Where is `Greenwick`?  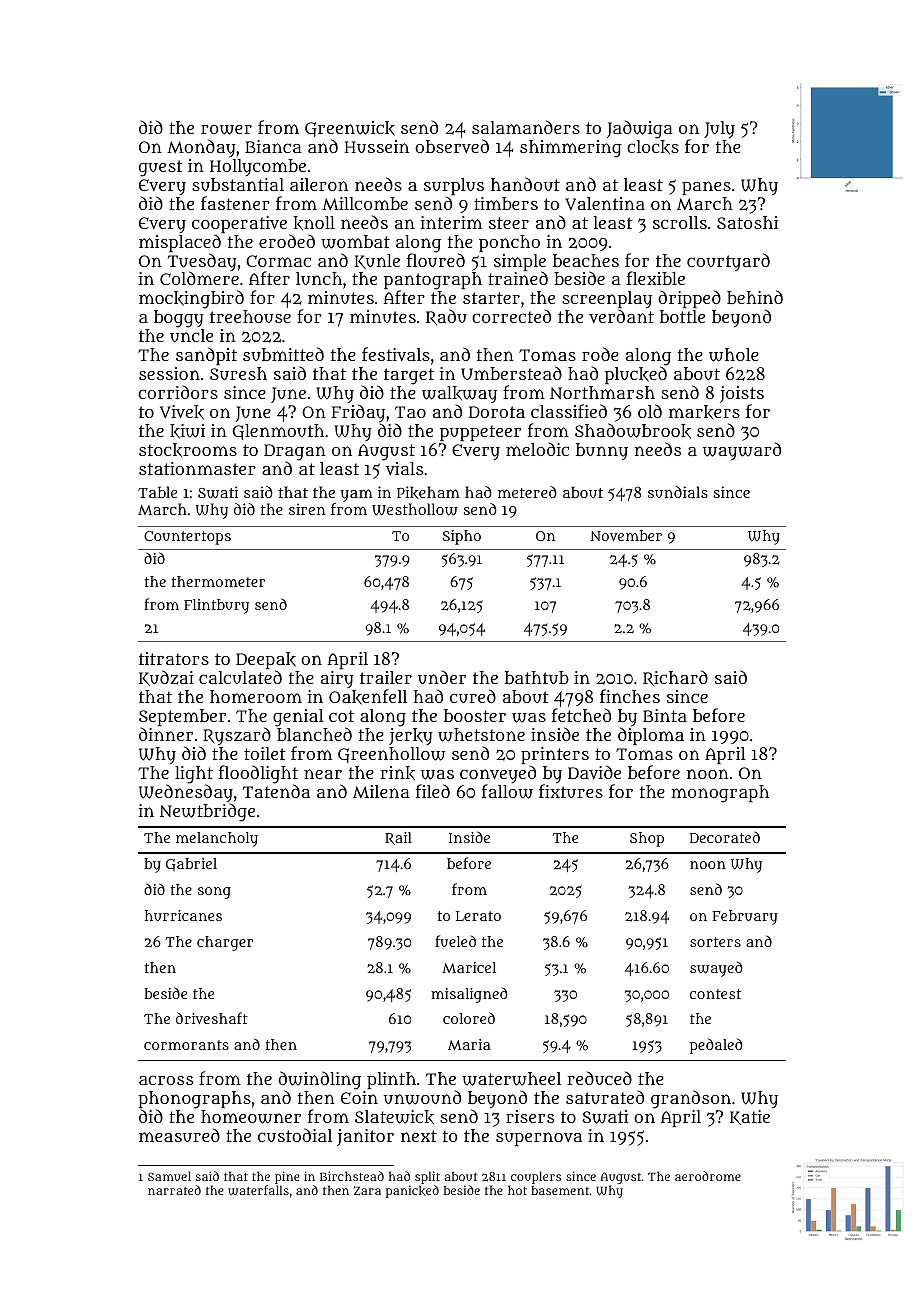 Greenwick is located at coordinates (350, 129).
